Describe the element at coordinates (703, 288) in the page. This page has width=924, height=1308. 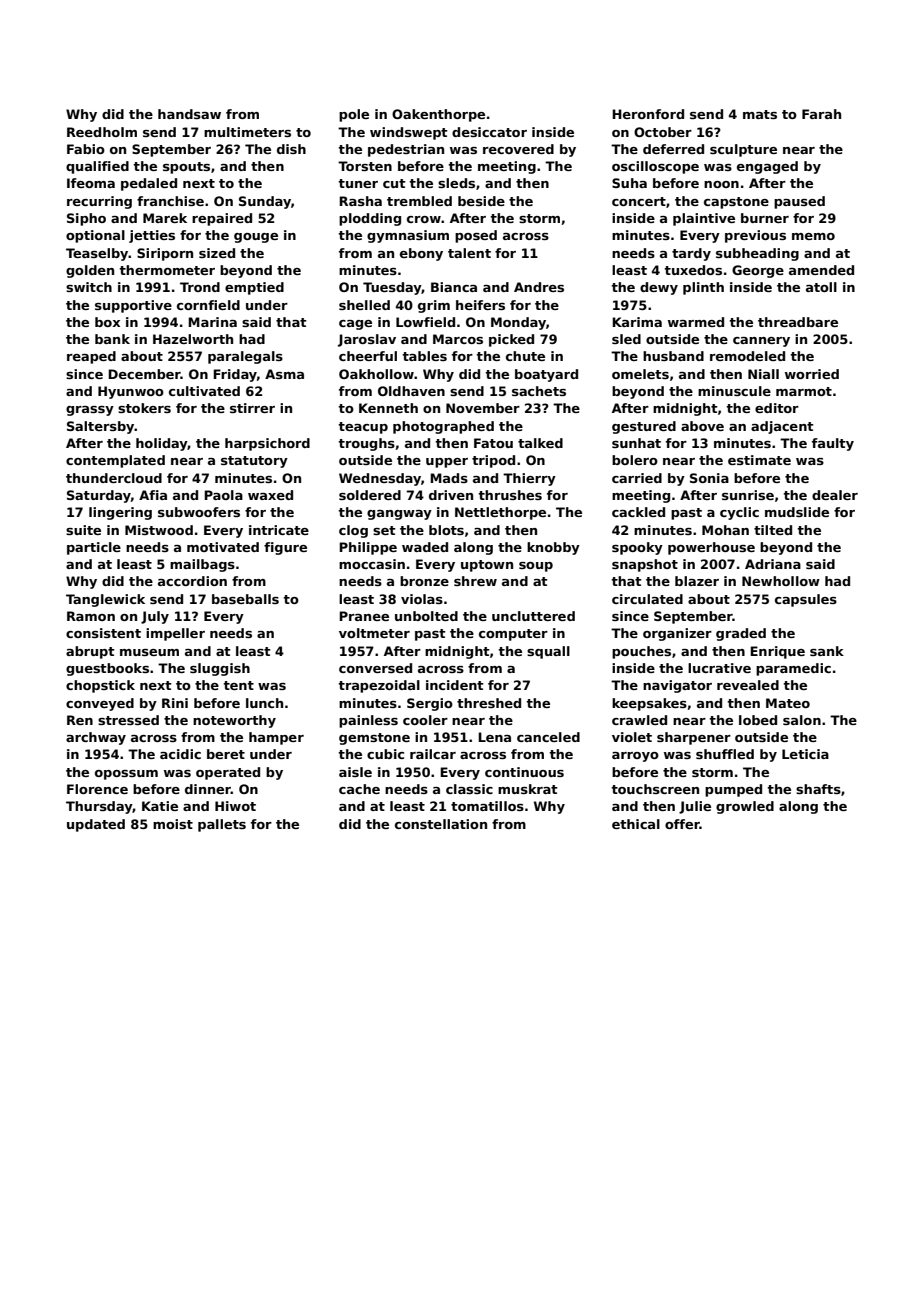
I see `plinth` at that location.
